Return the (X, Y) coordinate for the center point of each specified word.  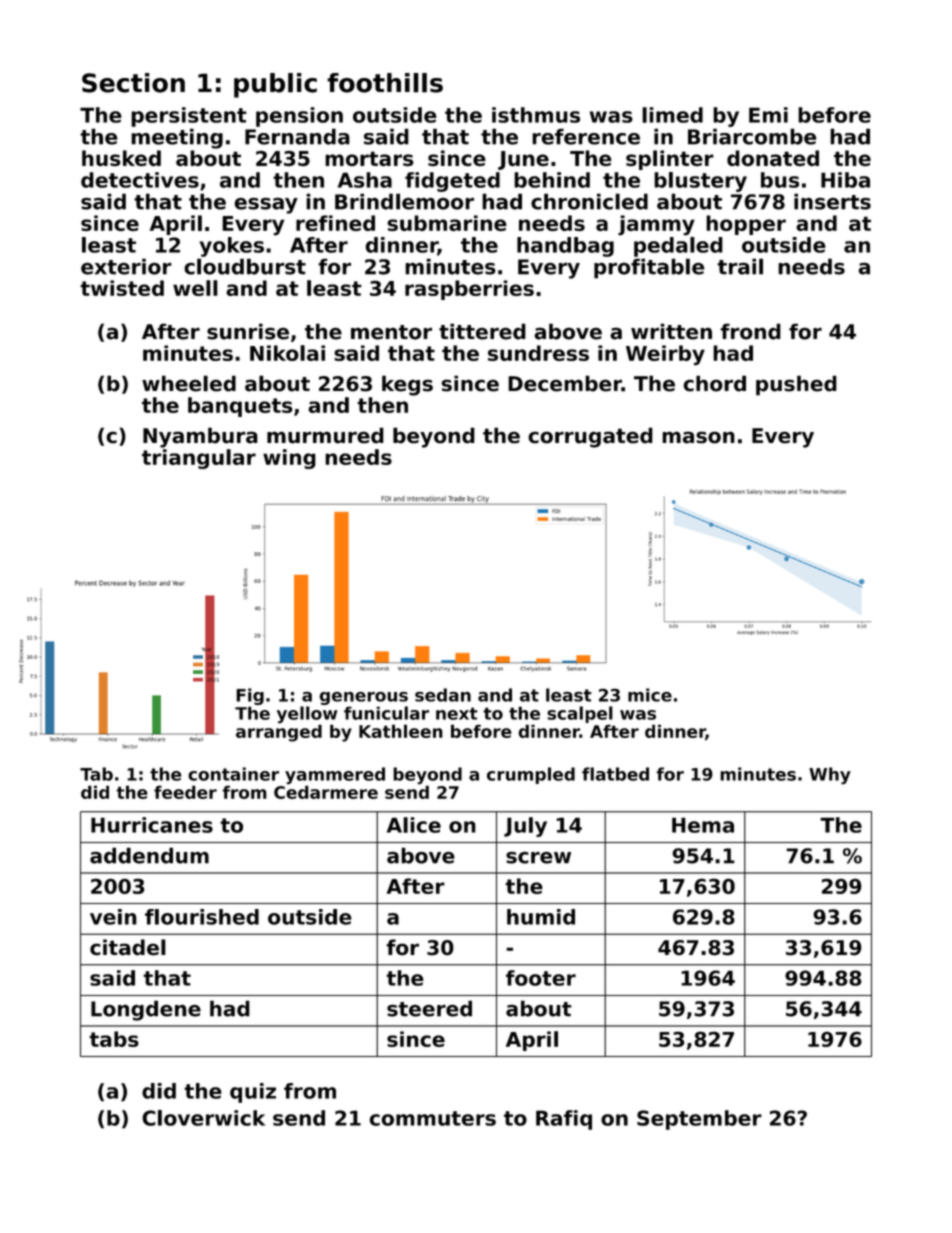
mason (698, 437)
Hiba (845, 180)
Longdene (146, 1010)
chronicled (589, 201)
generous (363, 698)
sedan (443, 695)
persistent (189, 117)
